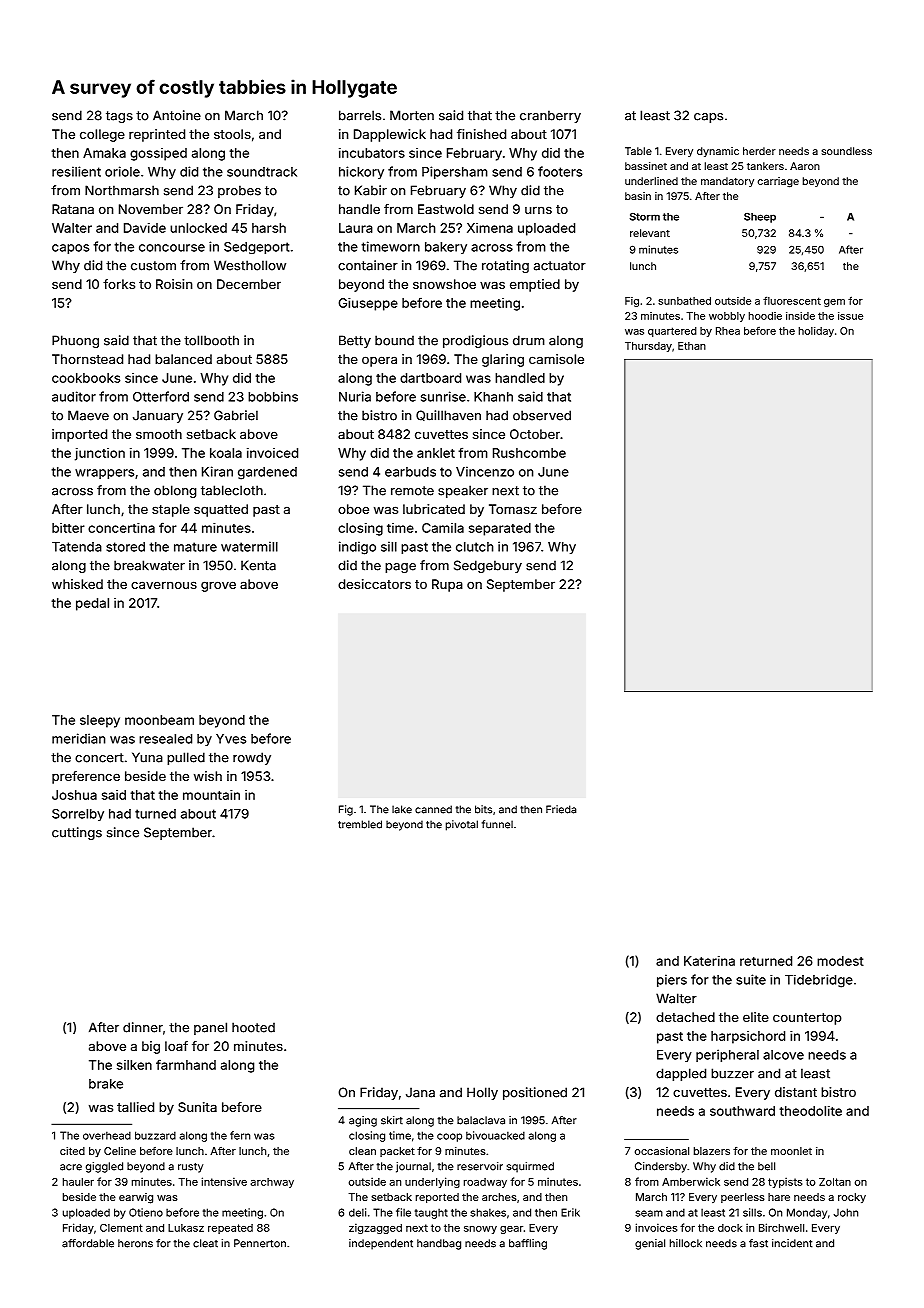  Describe the element at coordinates (231, 739) in the screenshot. I see `Yves` at that location.
